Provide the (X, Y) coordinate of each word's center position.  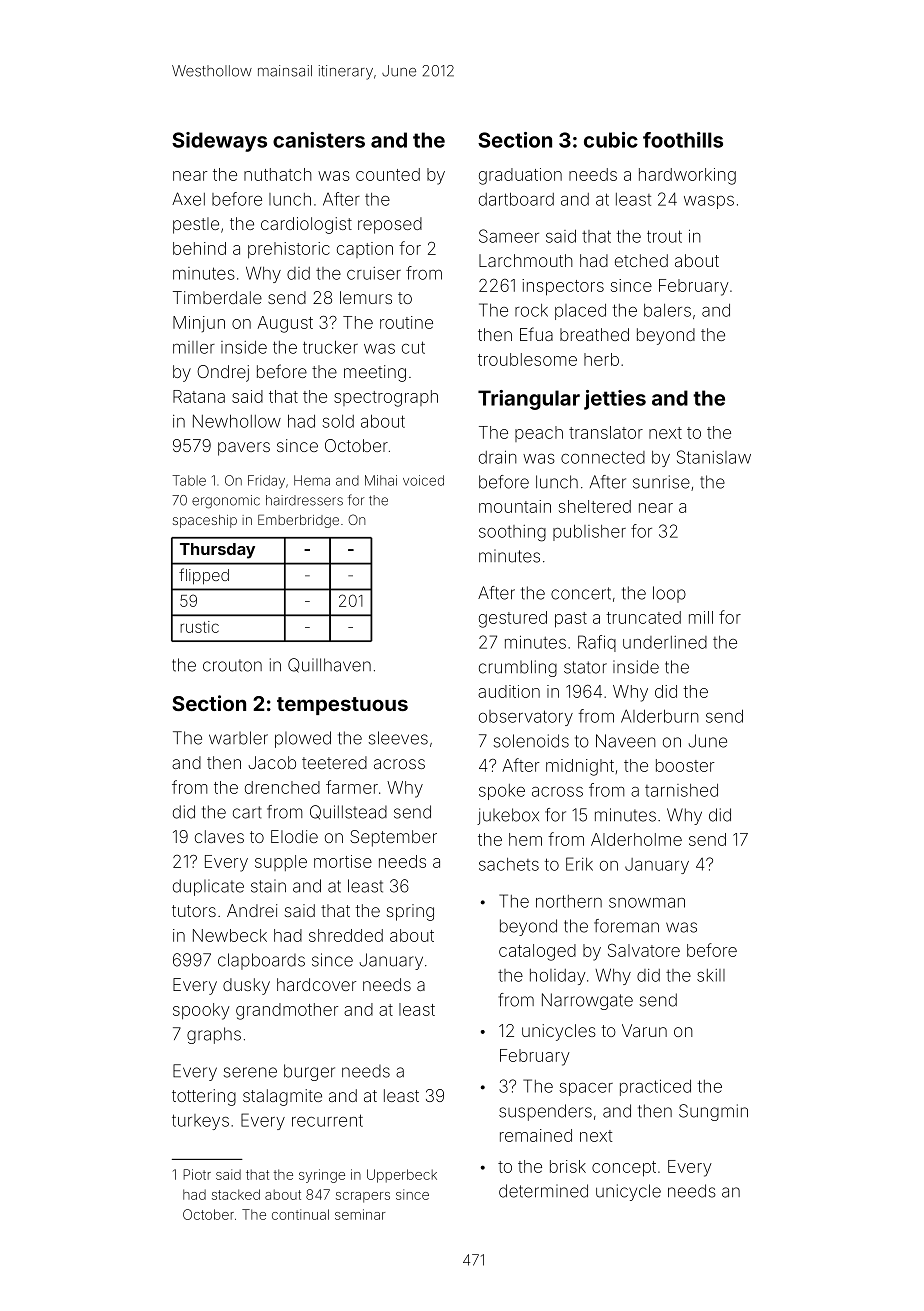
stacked (236, 1194)
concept (624, 1169)
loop (669, 594)
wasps (709, 202)
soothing (512, 533)
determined (543, 1191)
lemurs (366, 297)
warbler (238, 738)
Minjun (199, 324)
